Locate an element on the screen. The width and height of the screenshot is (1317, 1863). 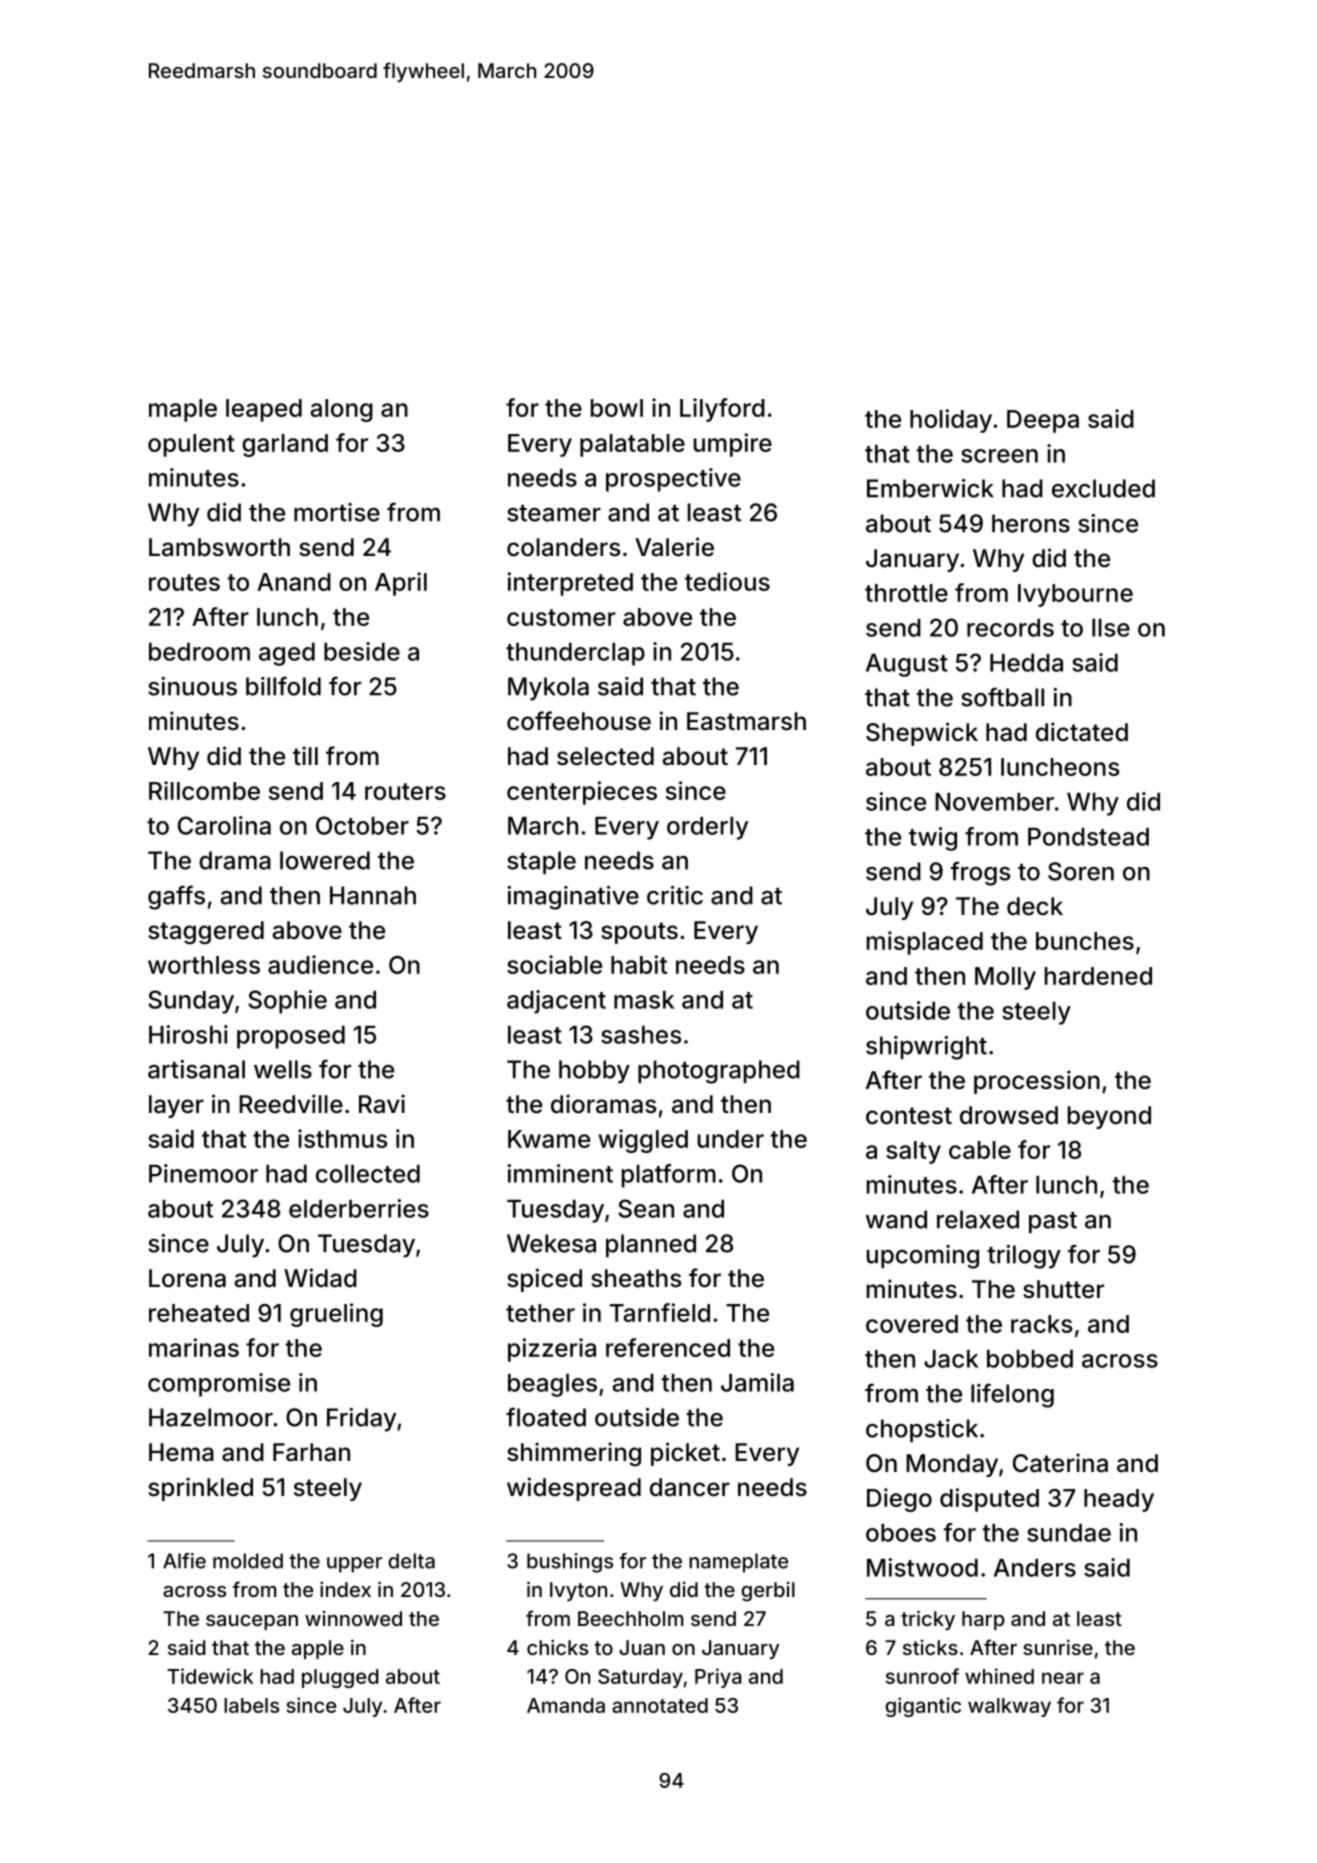
procession is located at coordinates (1037, 1082).
